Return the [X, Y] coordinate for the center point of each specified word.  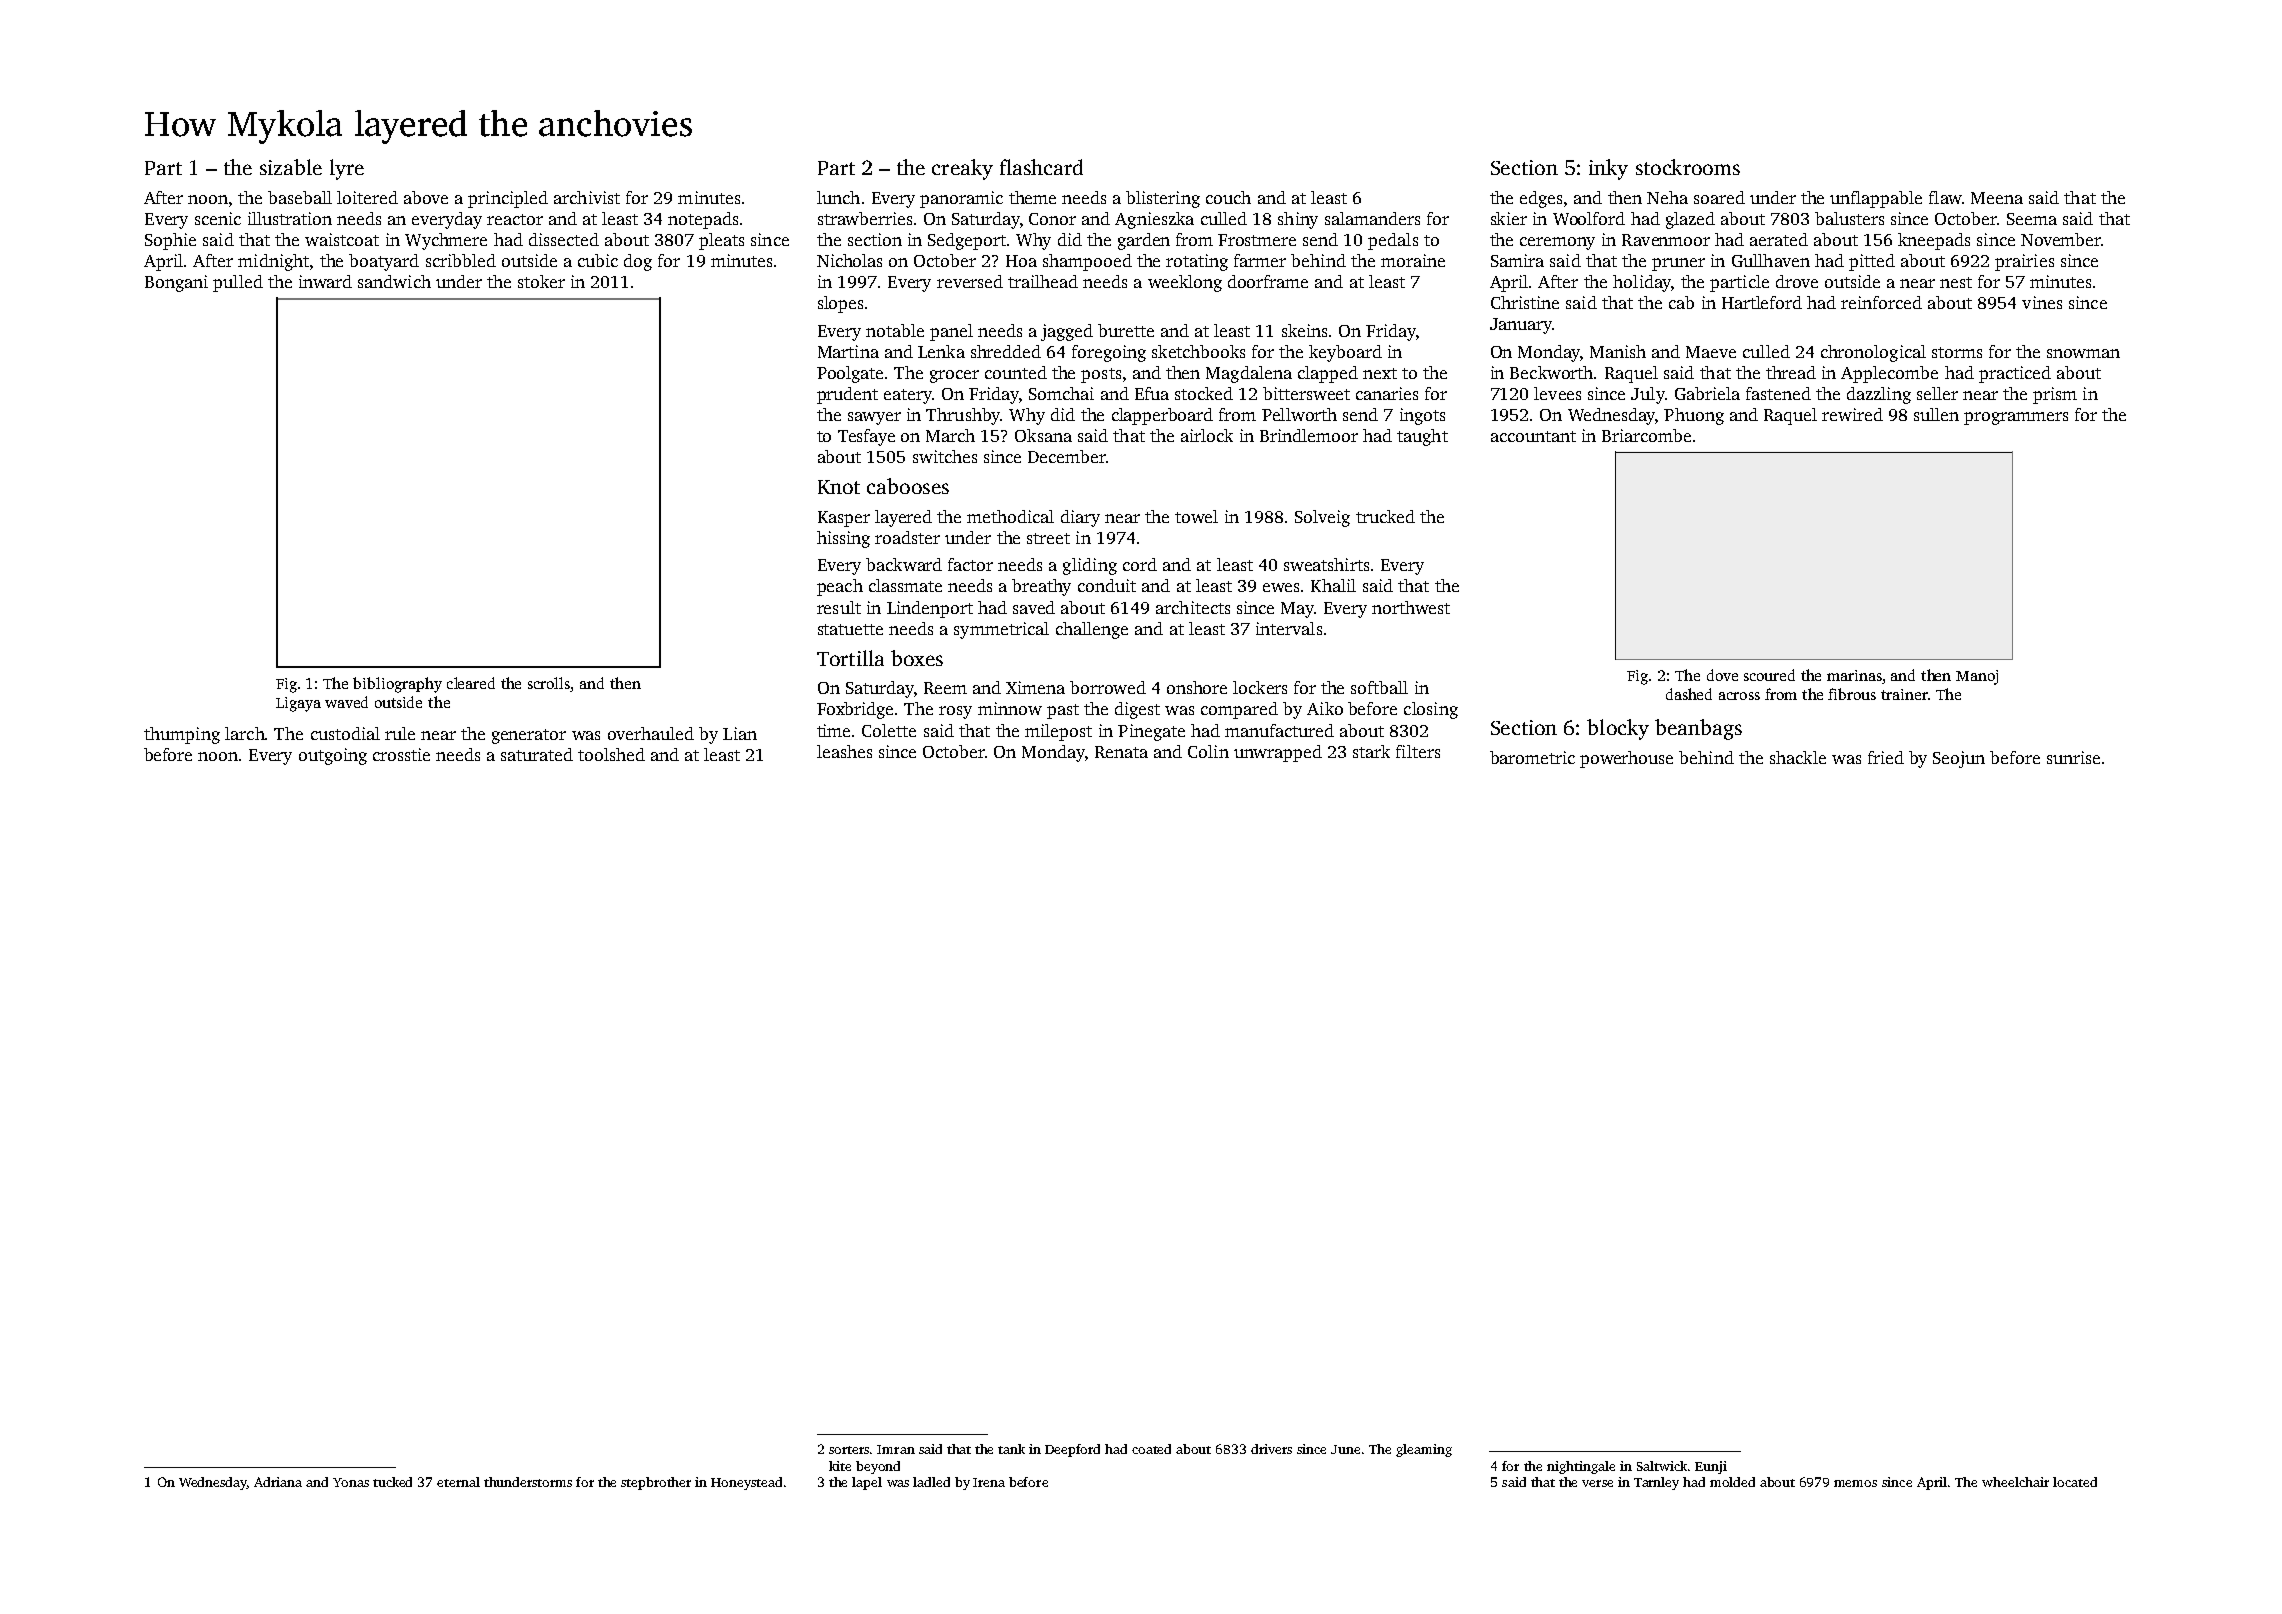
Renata [1121, 752]
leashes [844, 751]
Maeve [1711, 352]
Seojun [1959, 759]
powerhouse [1626, 759]
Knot [839, 487]
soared [1719, 197]
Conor [1052, 219]
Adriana [278, 1482]
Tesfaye [866, 437]
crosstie [401, 754]
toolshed [611, 754]
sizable [291, 167]
